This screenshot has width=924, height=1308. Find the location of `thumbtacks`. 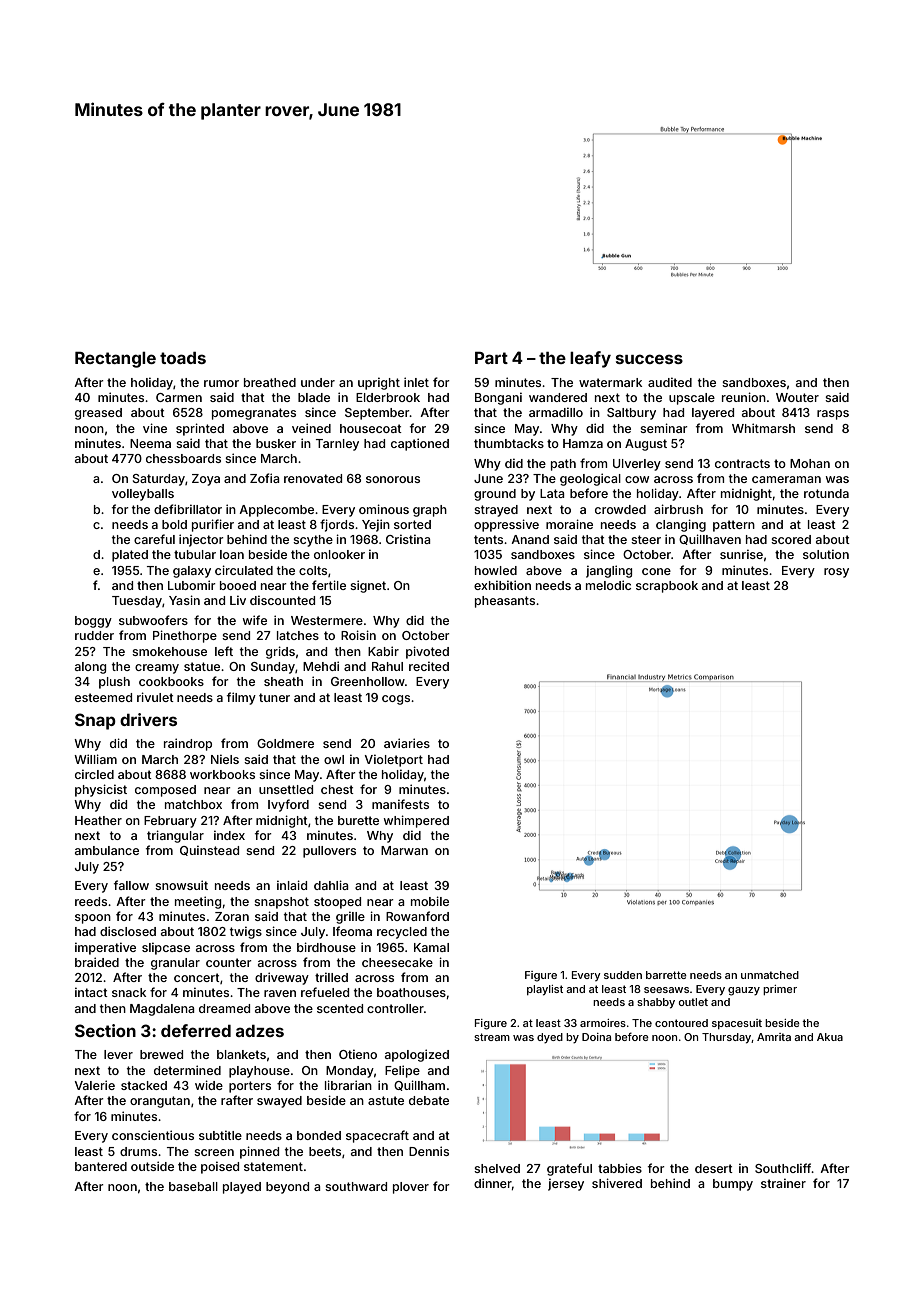

thumbtacks is located at coordinates (509, 443).
